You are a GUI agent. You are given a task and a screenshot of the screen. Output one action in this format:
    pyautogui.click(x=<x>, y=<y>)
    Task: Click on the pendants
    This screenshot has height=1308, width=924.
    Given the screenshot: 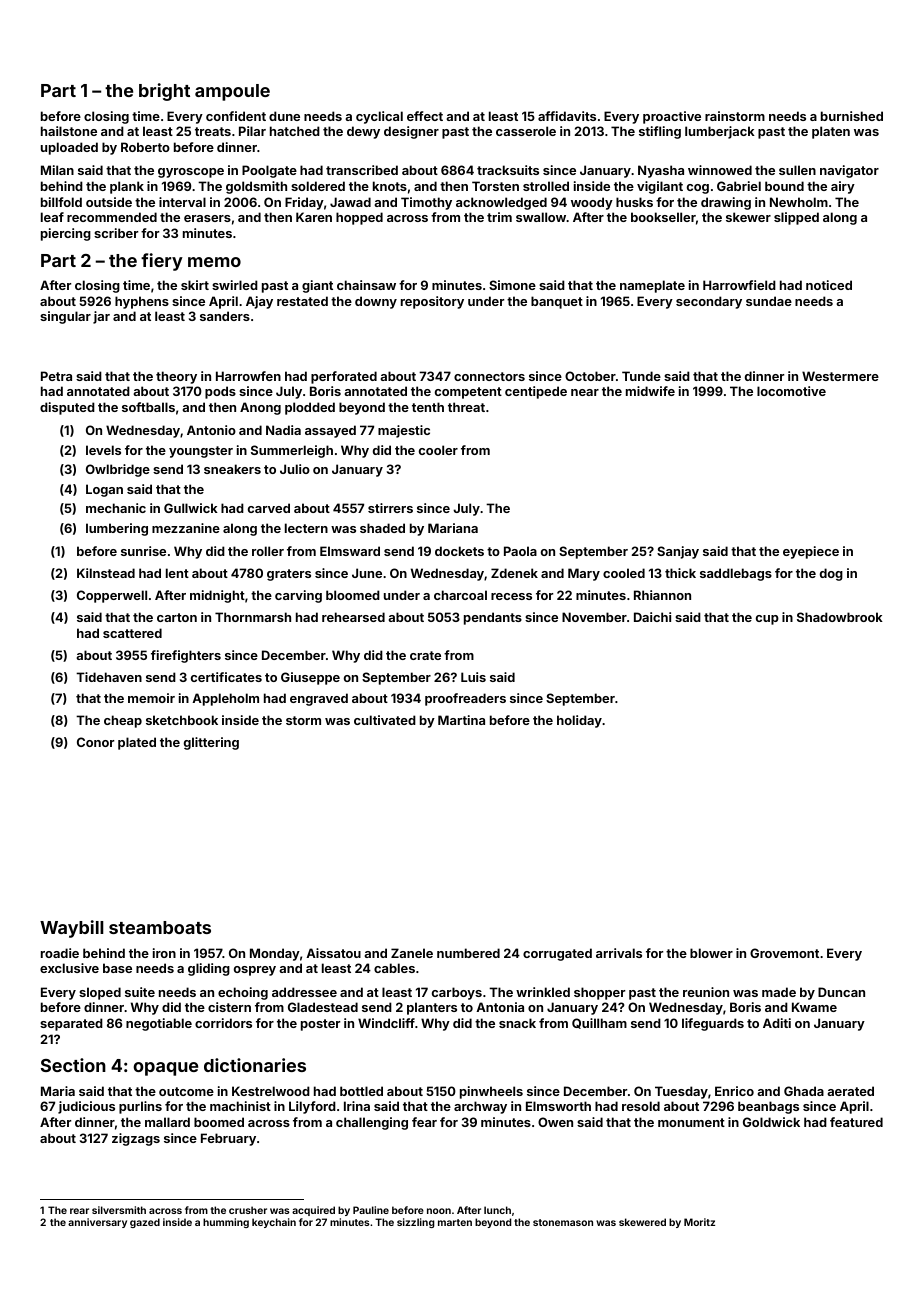 What is the action you would take?
    pyautogui.click(x=493, y=618)
